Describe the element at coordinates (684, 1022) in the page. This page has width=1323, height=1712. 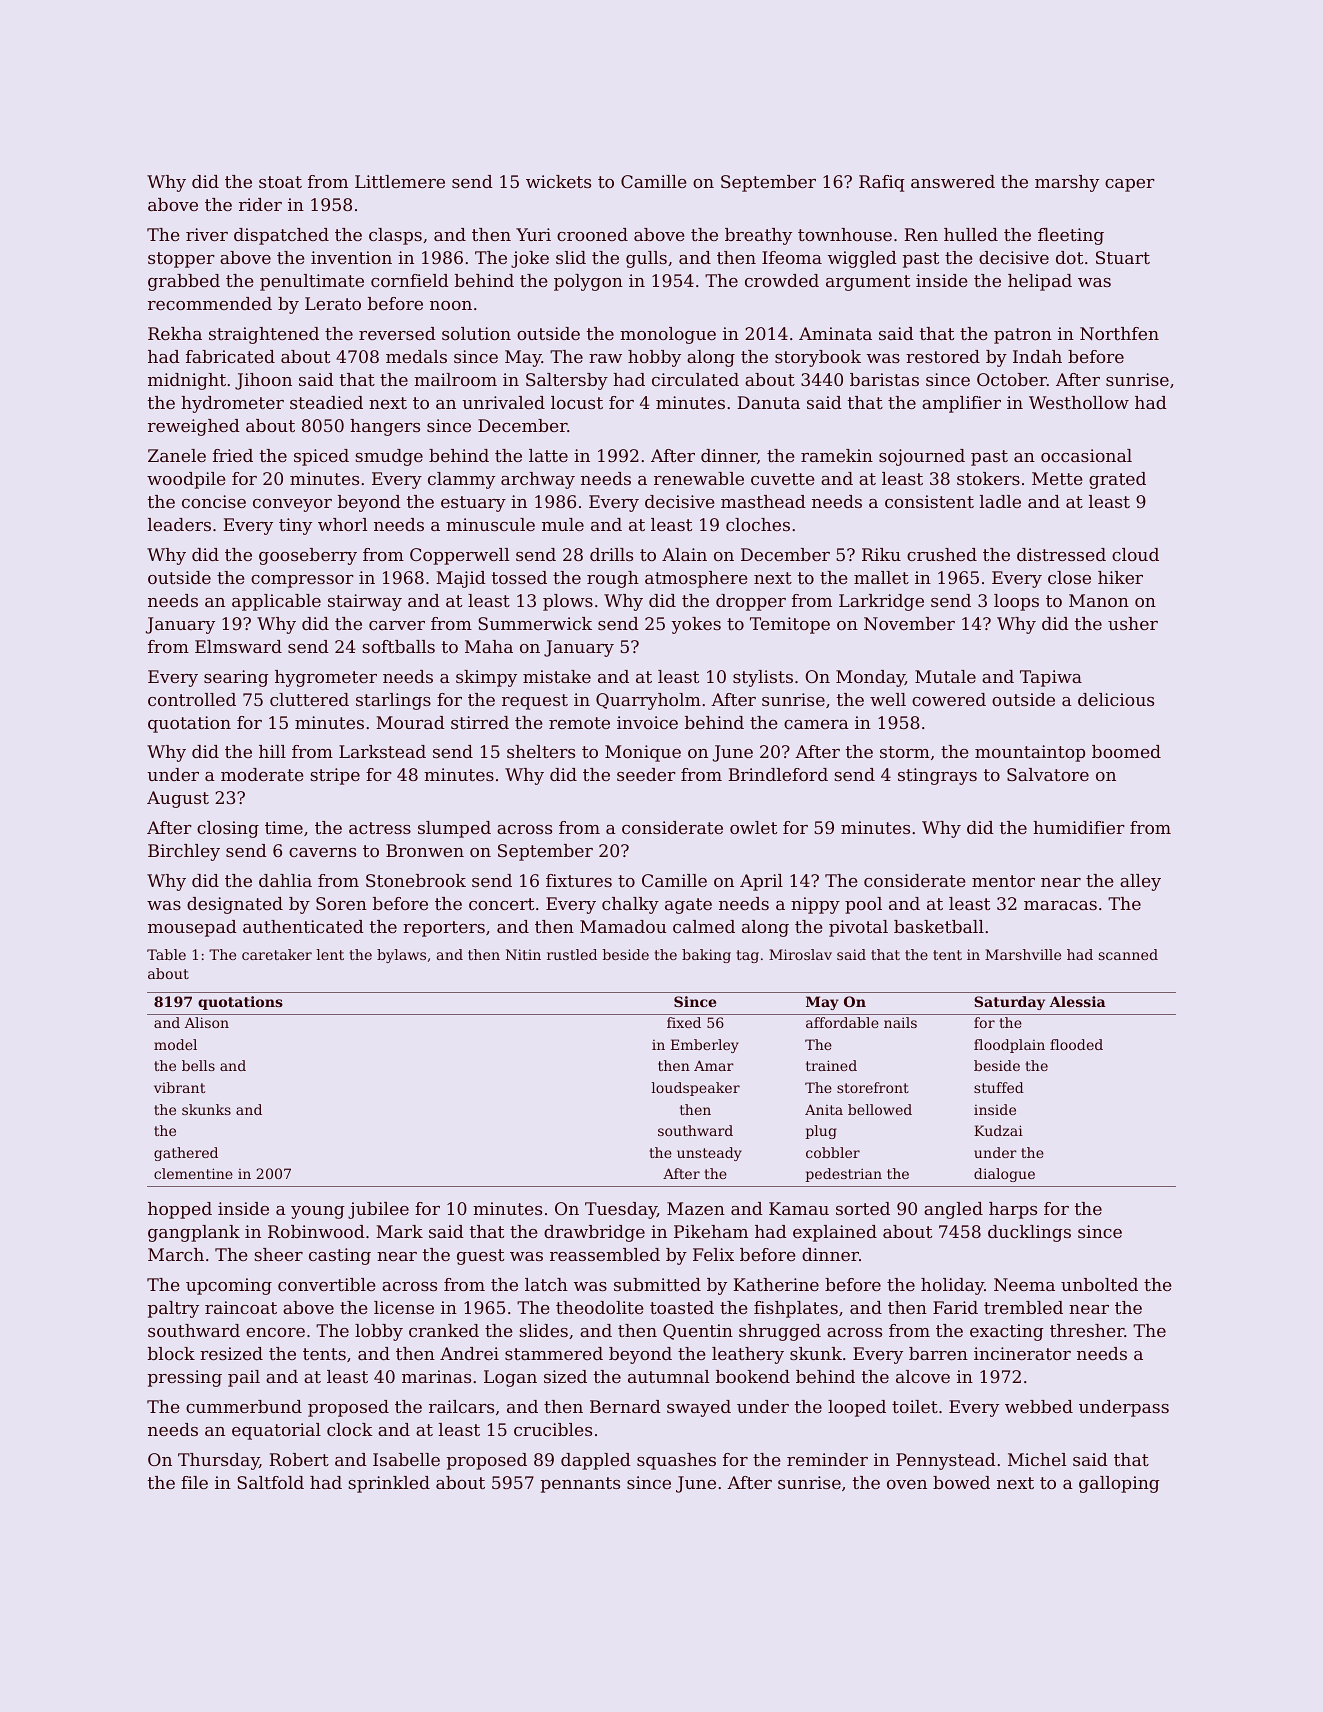
I see `fixed` at that location.
